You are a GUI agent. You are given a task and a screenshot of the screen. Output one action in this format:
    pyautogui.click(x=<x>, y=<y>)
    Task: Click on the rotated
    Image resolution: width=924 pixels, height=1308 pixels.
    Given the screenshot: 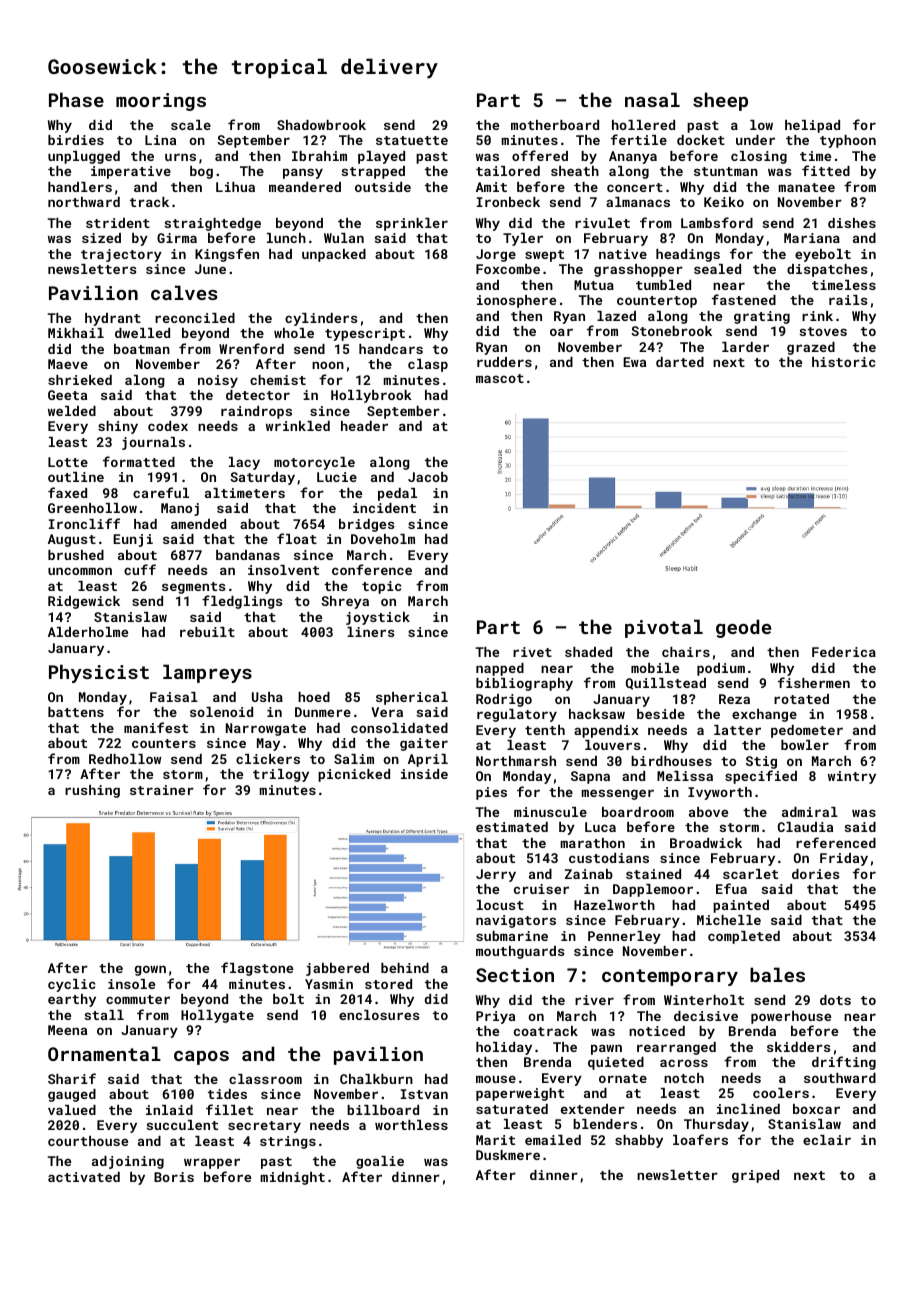 What is the action you would take?
    pyautogui.click(x=801, y=699)
